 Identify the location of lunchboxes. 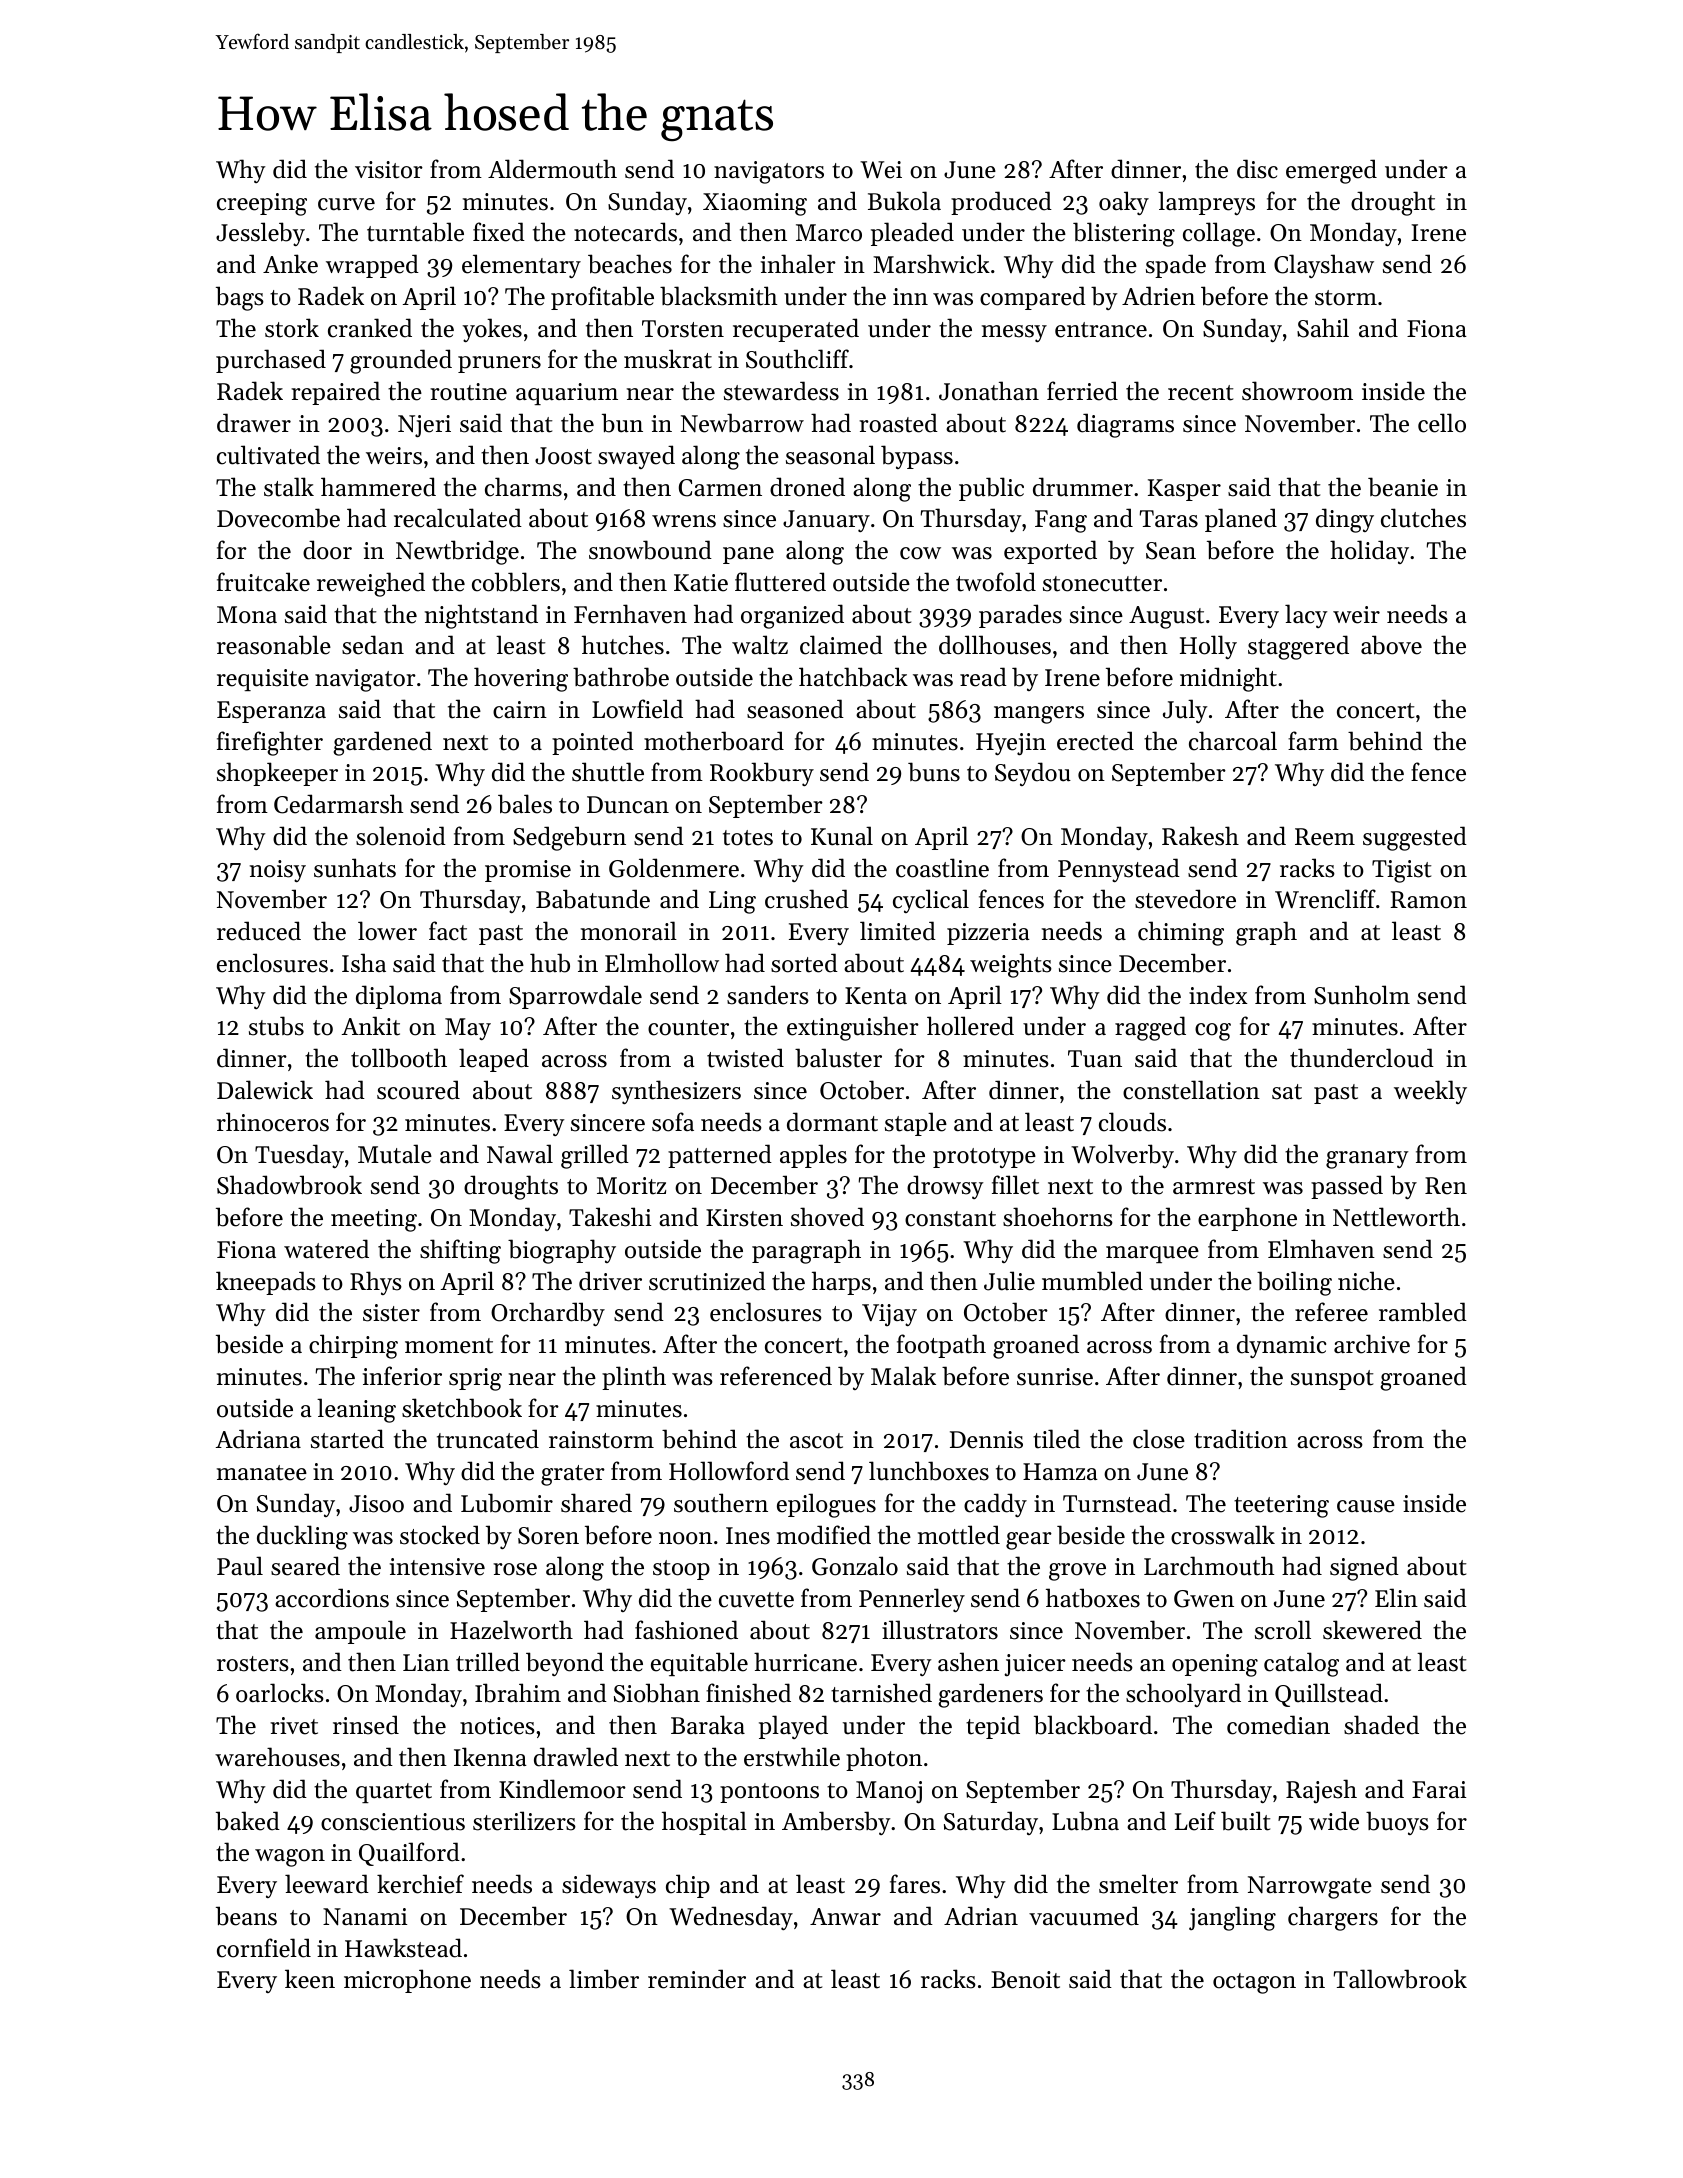
(929, 1471).
